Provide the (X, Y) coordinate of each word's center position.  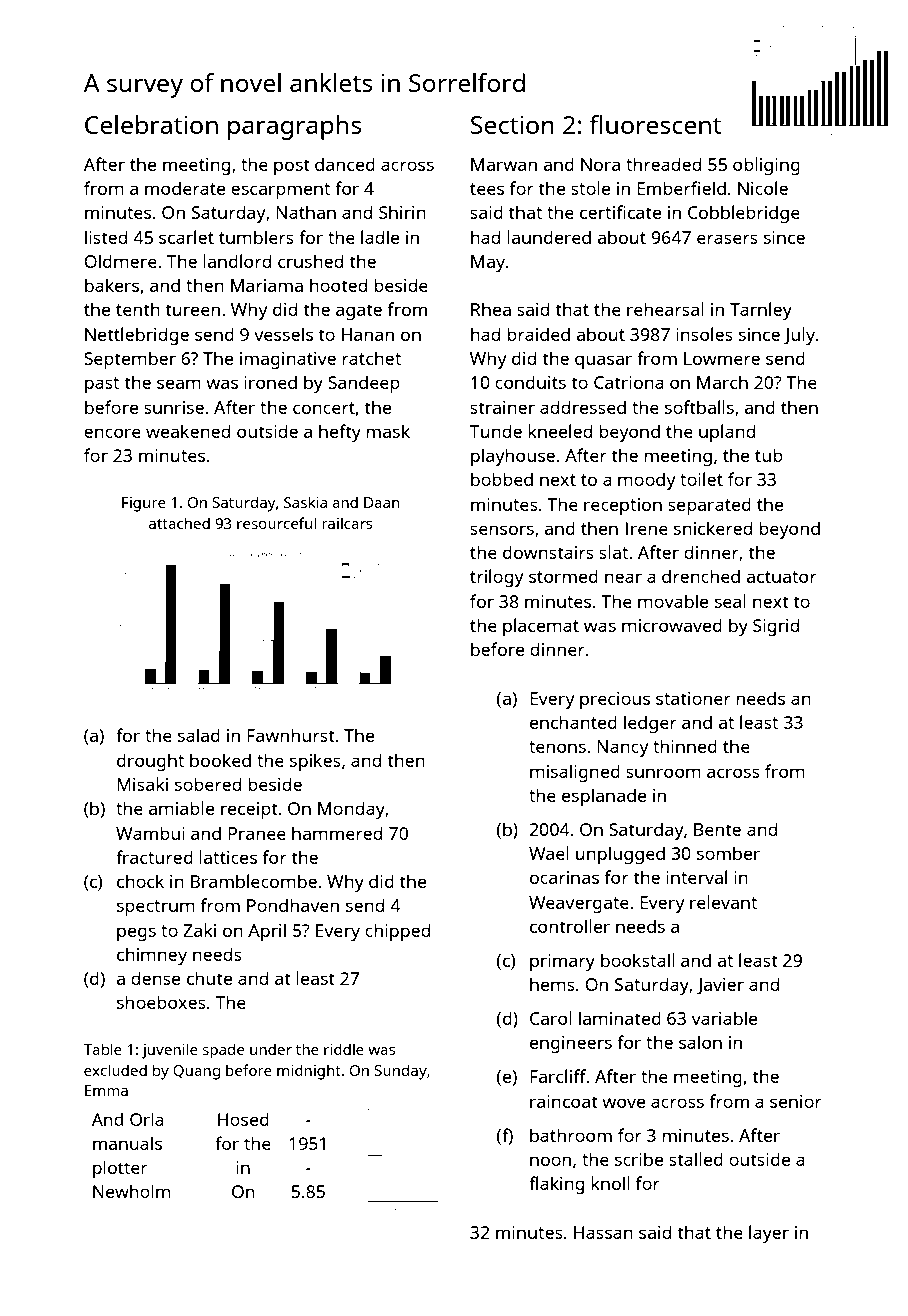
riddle (344, 1049)
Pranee (257, 833)
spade (223, 1051)
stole (590, 188)
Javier (720, 986)
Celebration (151, 124)
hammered (337, 833)
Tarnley (761, 311)
